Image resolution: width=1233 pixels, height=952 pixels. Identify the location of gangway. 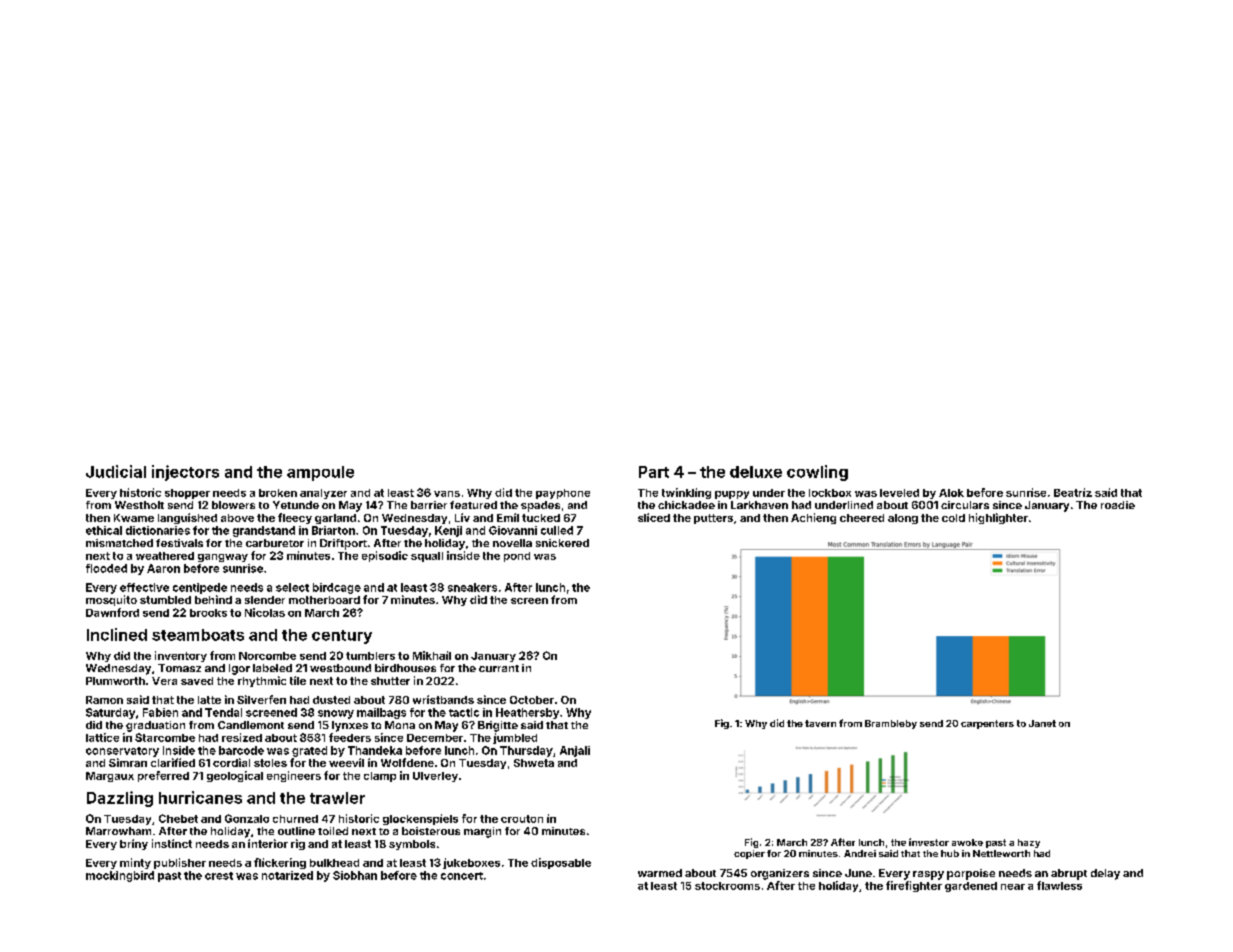
(223, 558).
